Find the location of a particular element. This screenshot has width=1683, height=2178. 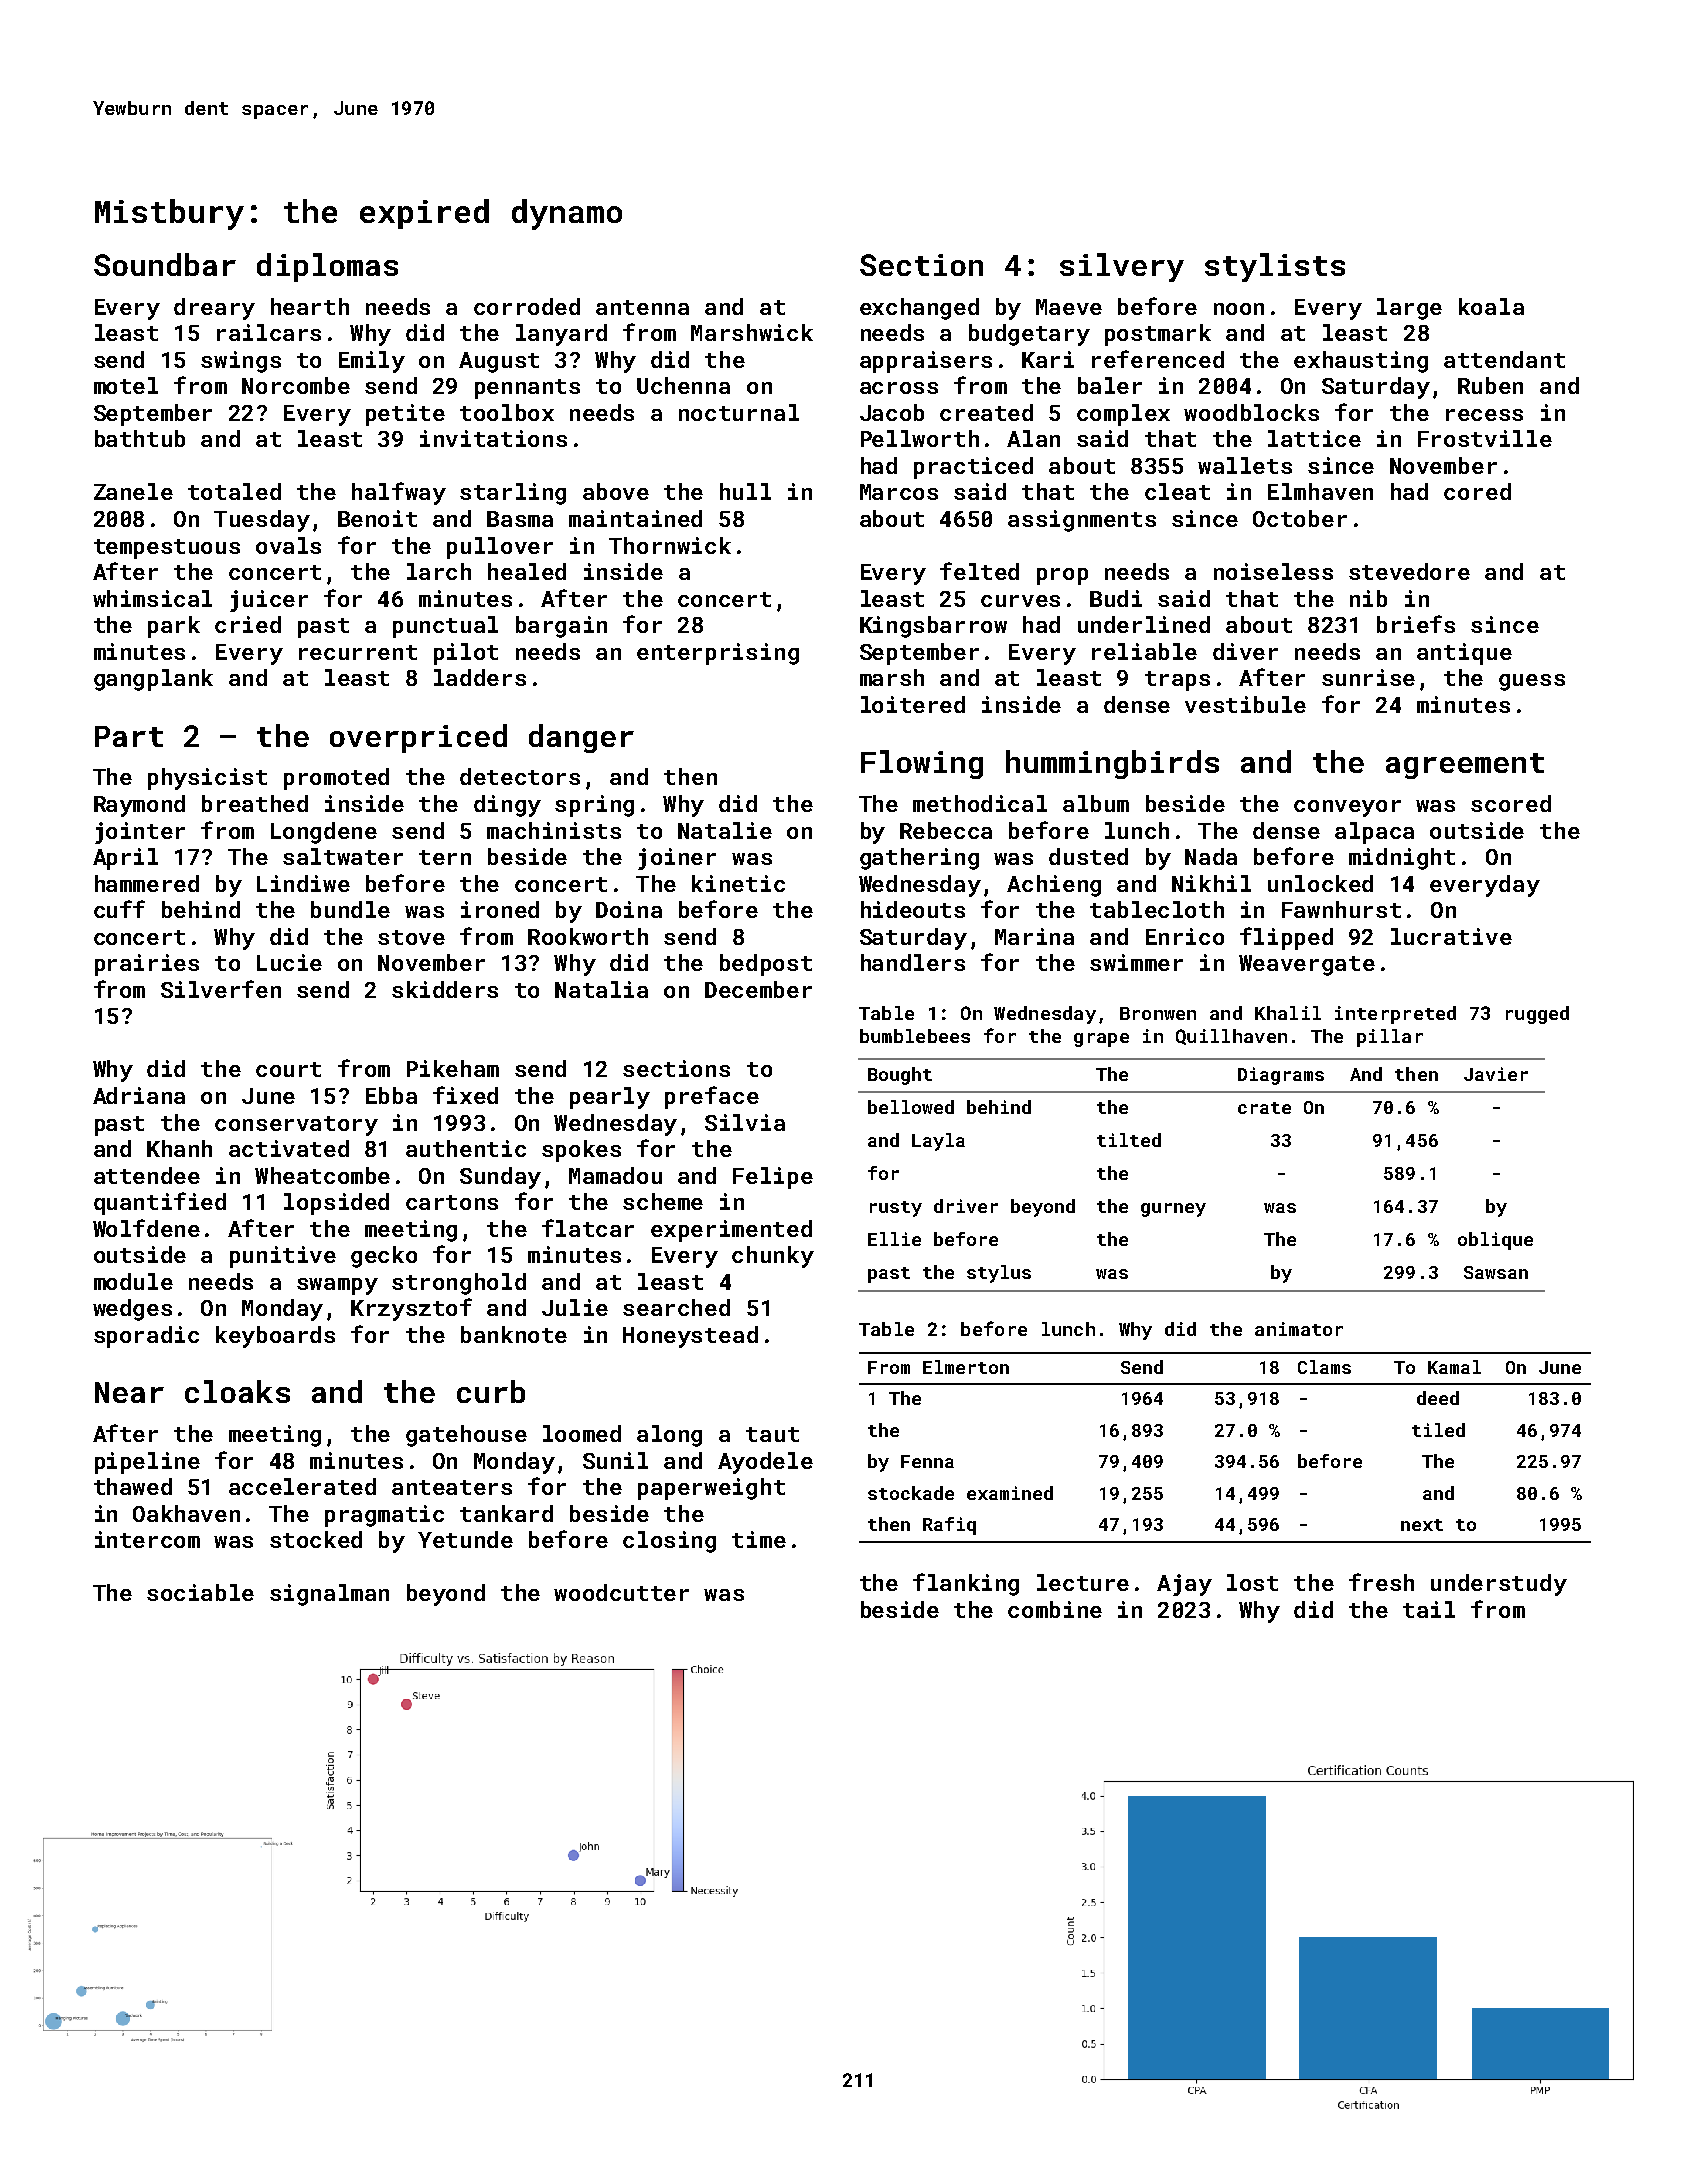

grape is located at coordinates (1101, 1040).
